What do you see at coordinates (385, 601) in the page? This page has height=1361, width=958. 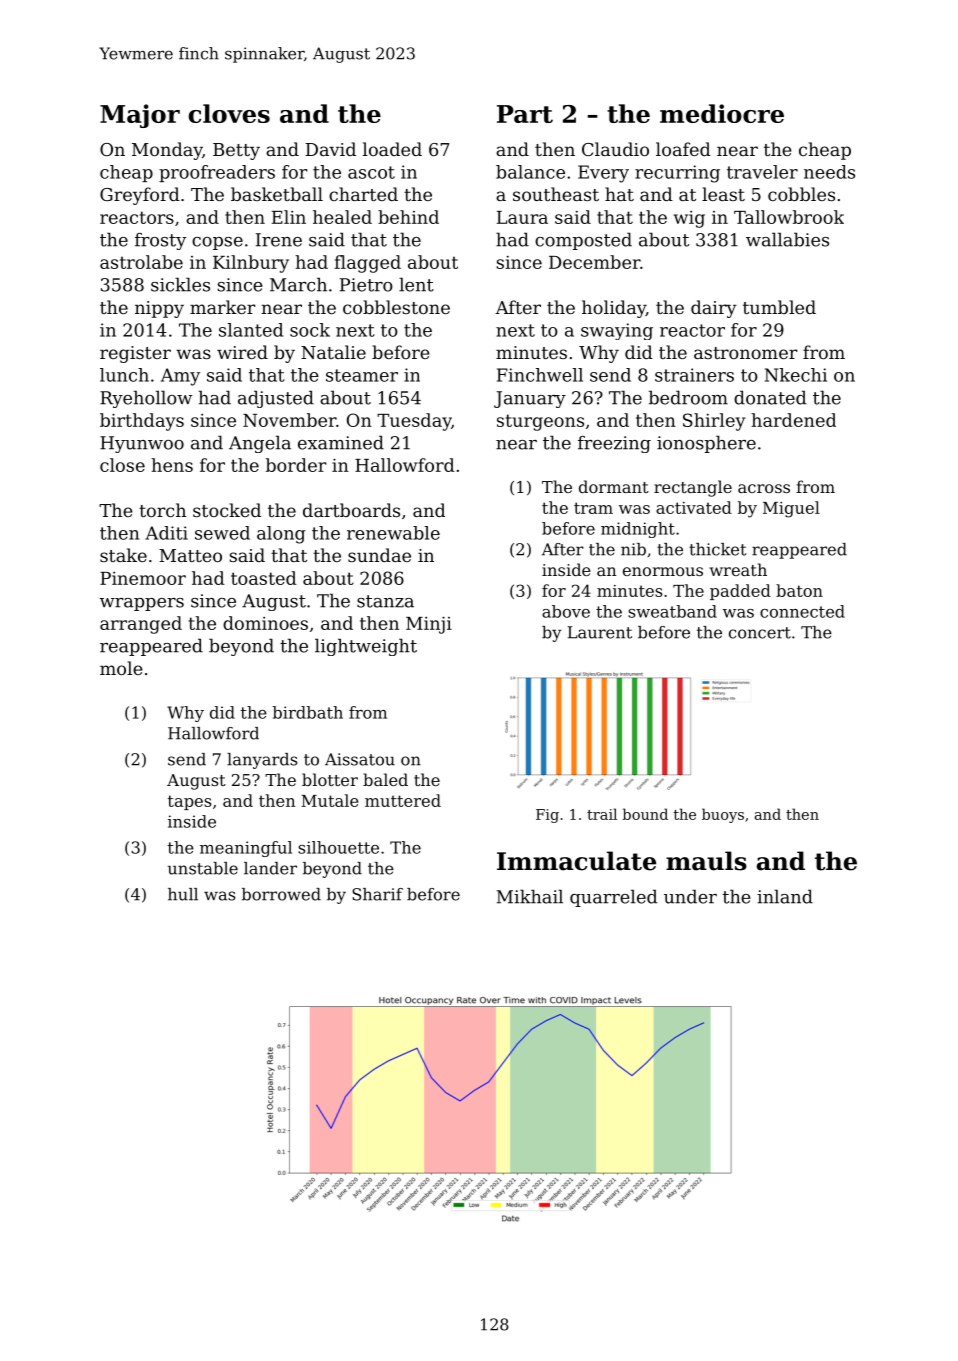 I see `stanza` at bounding box center [385, 601].
